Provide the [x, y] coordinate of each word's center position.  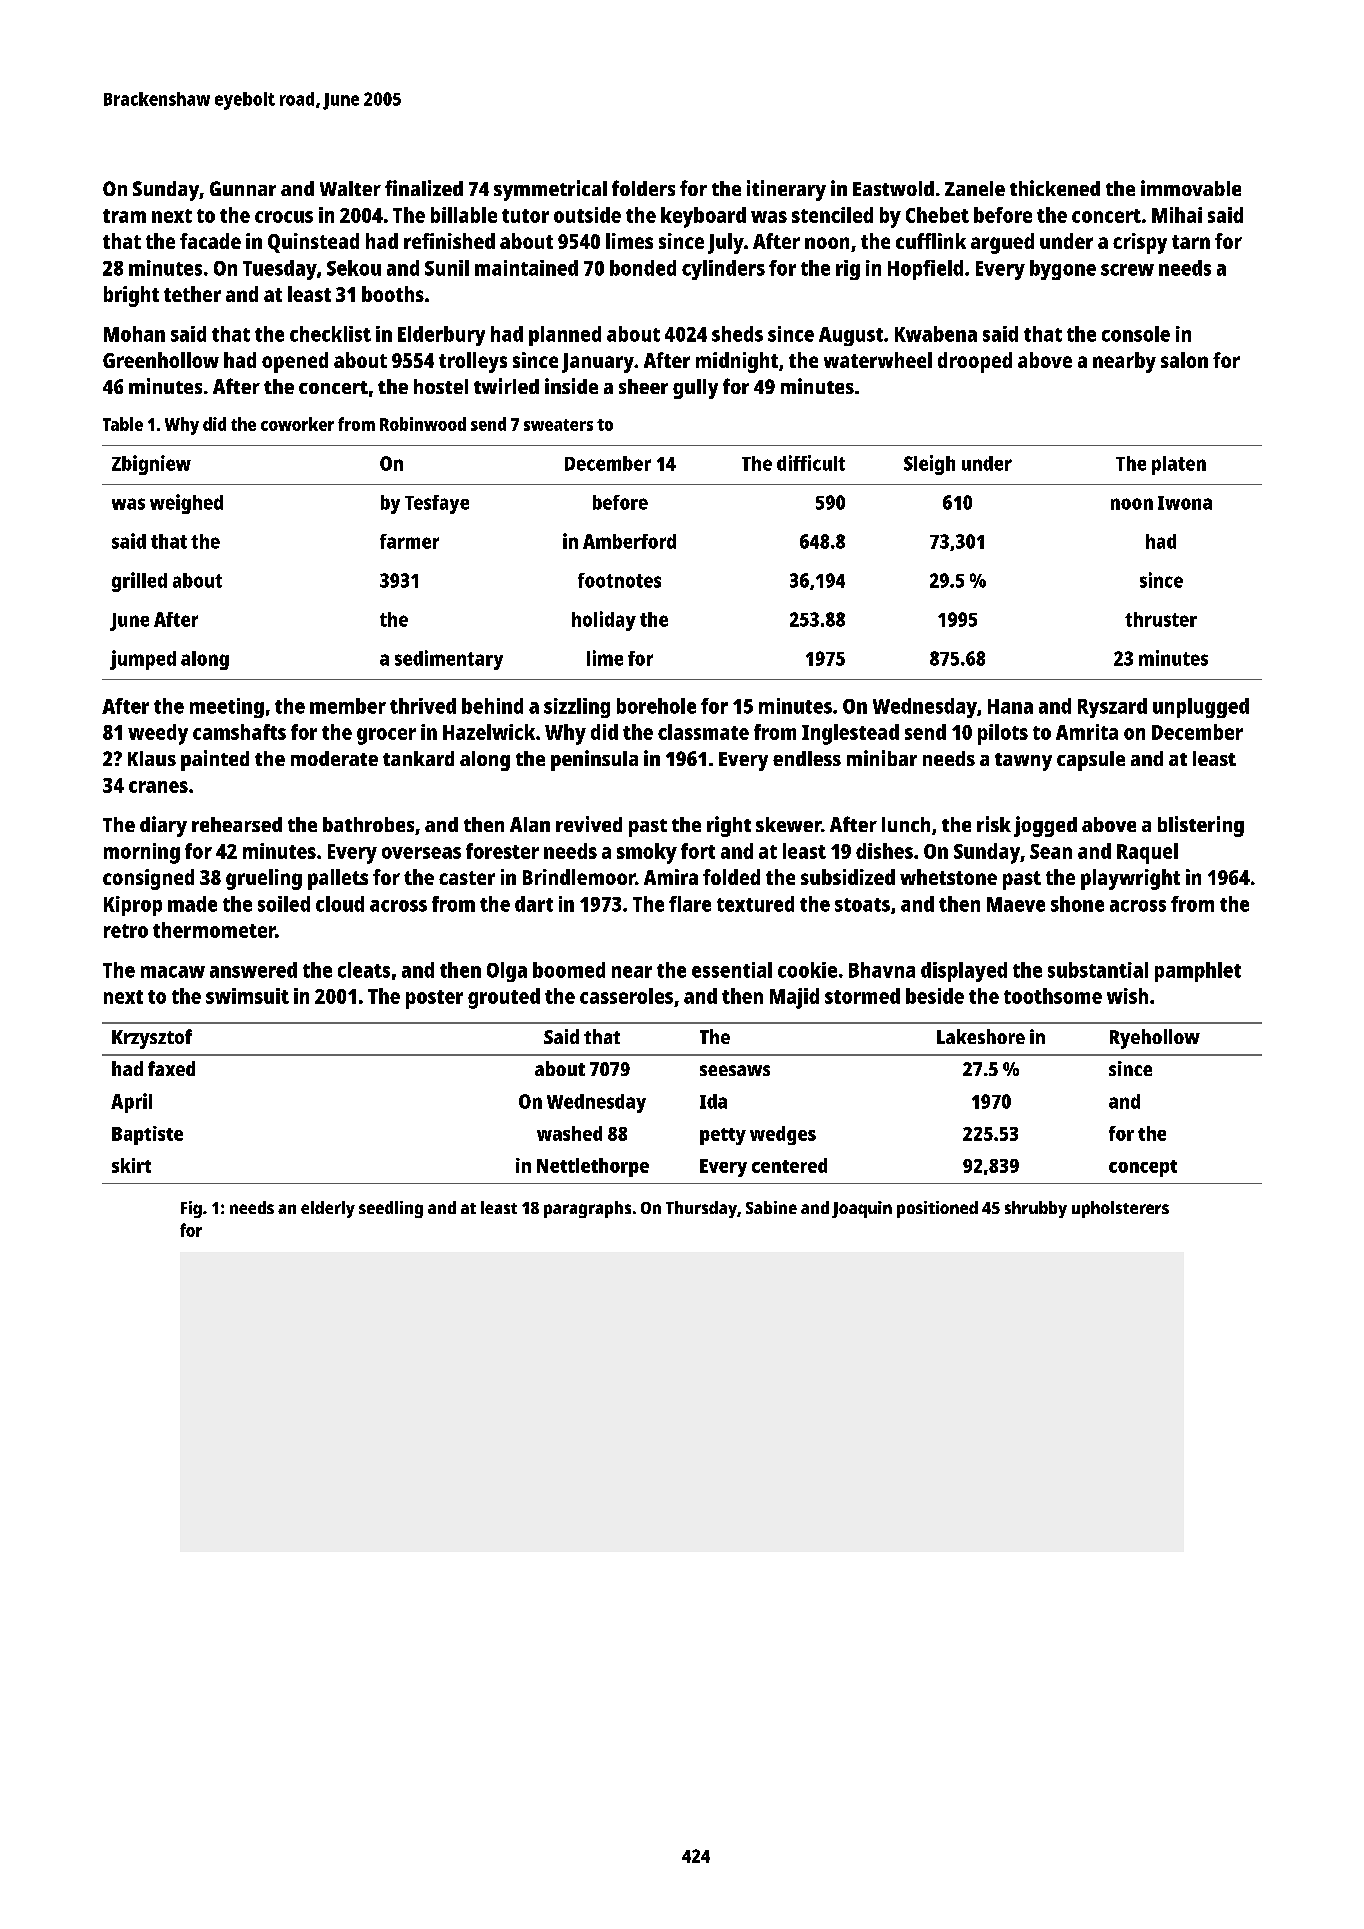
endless [807, 758]
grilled [139, 582]
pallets [338, 879]
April [131, 1103]
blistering [1201, 826]
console [1136, 334]
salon [1184, 360]
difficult [811, 463]
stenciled [832, 215]
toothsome [1053, 996]
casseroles [626, 996]
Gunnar [243, 188]
